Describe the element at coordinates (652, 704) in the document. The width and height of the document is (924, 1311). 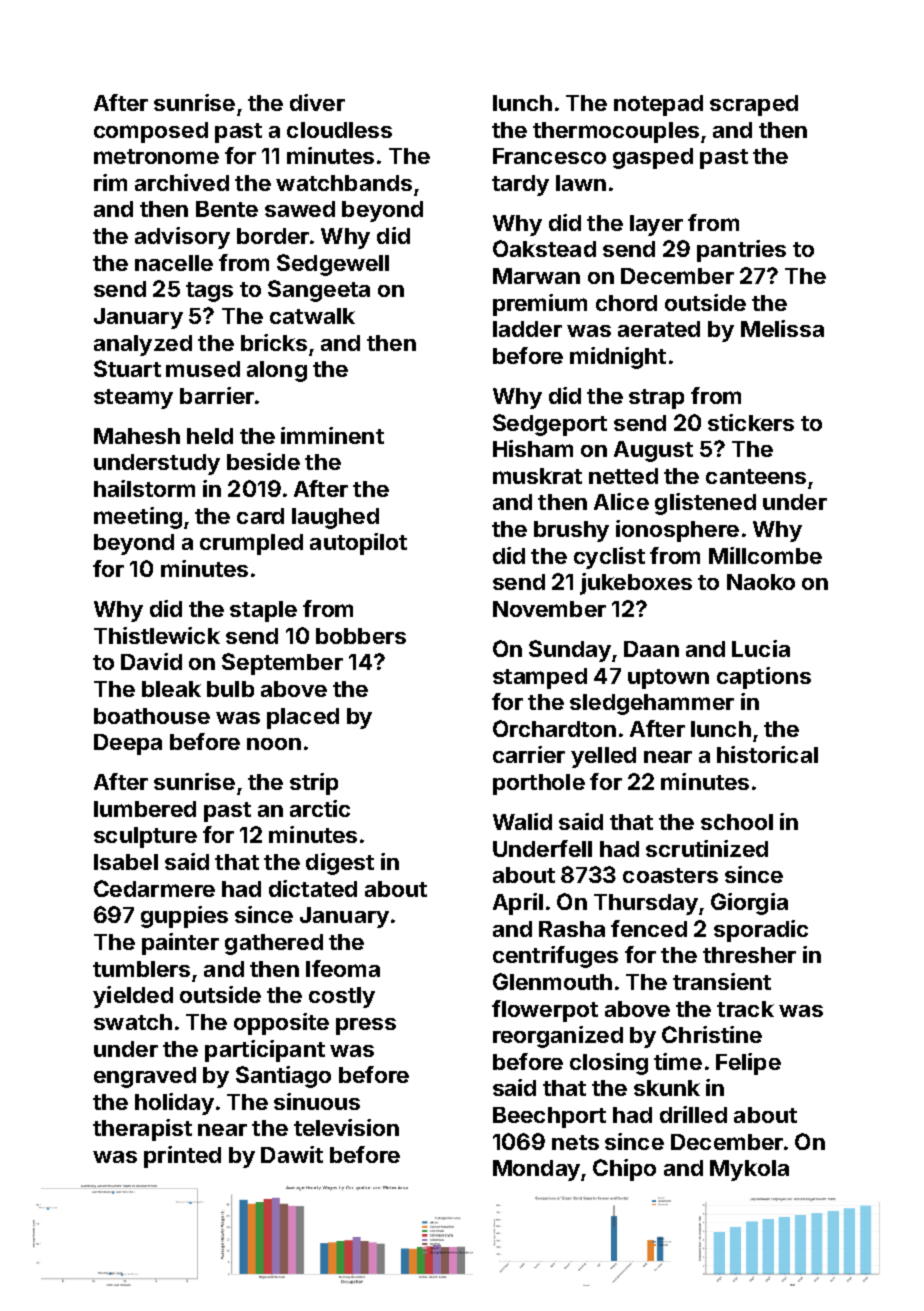
I see `sledgehammer` at that location.
